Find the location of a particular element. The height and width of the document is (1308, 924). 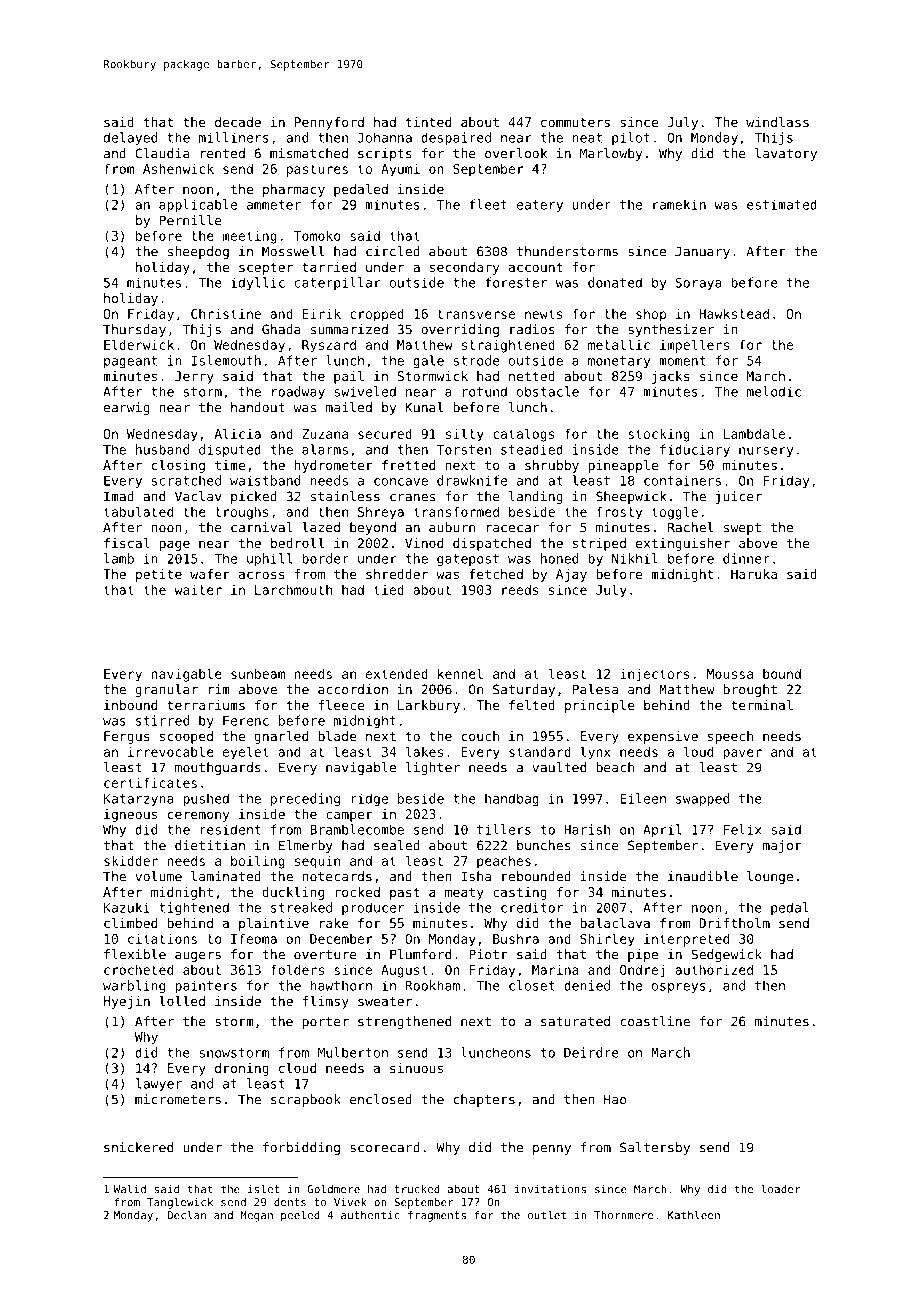

Nikhil is located at coordinates (635, 558).
